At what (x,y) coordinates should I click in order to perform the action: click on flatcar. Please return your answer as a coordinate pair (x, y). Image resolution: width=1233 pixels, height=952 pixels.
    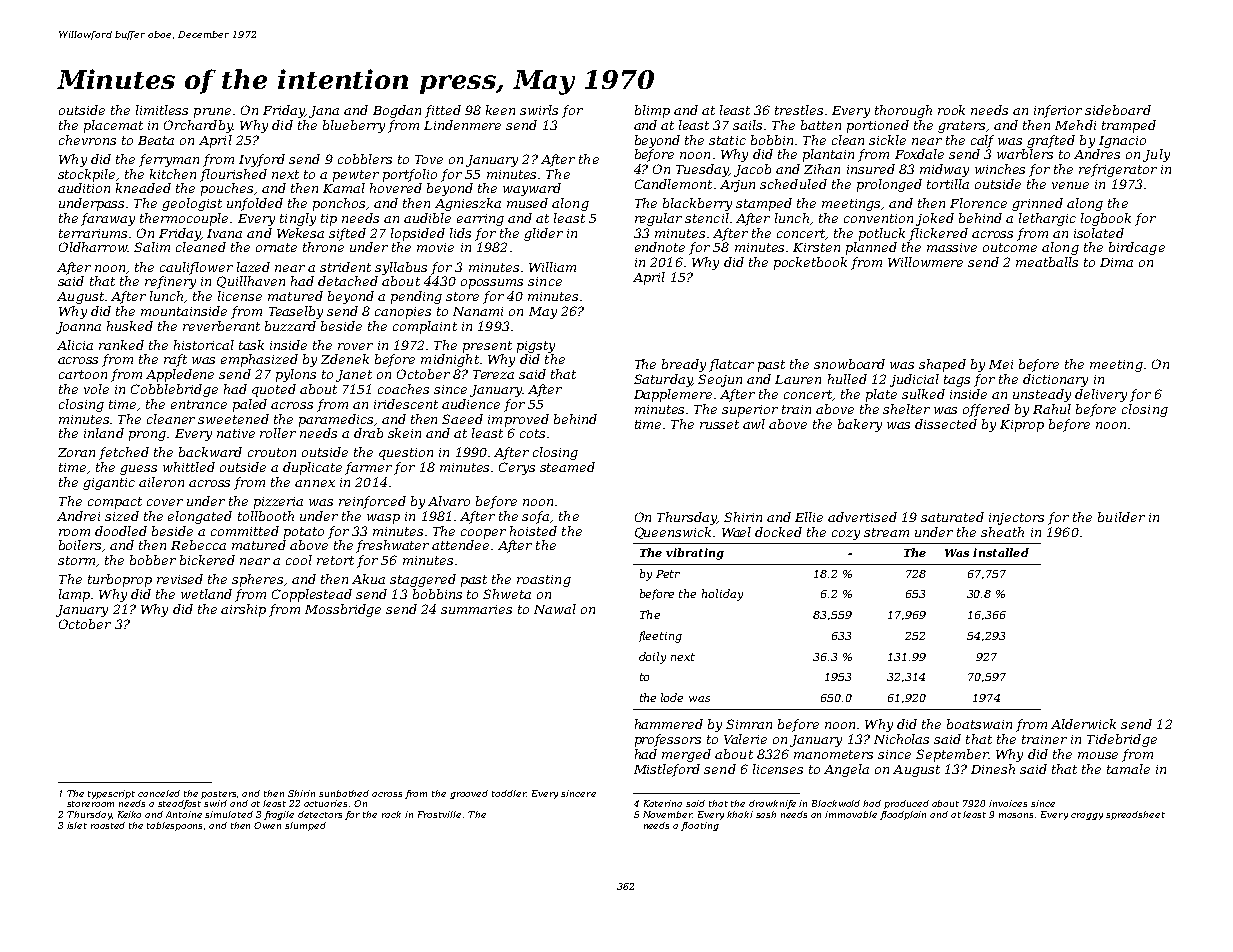
    Looking at the image, I should click on (731, 365).
